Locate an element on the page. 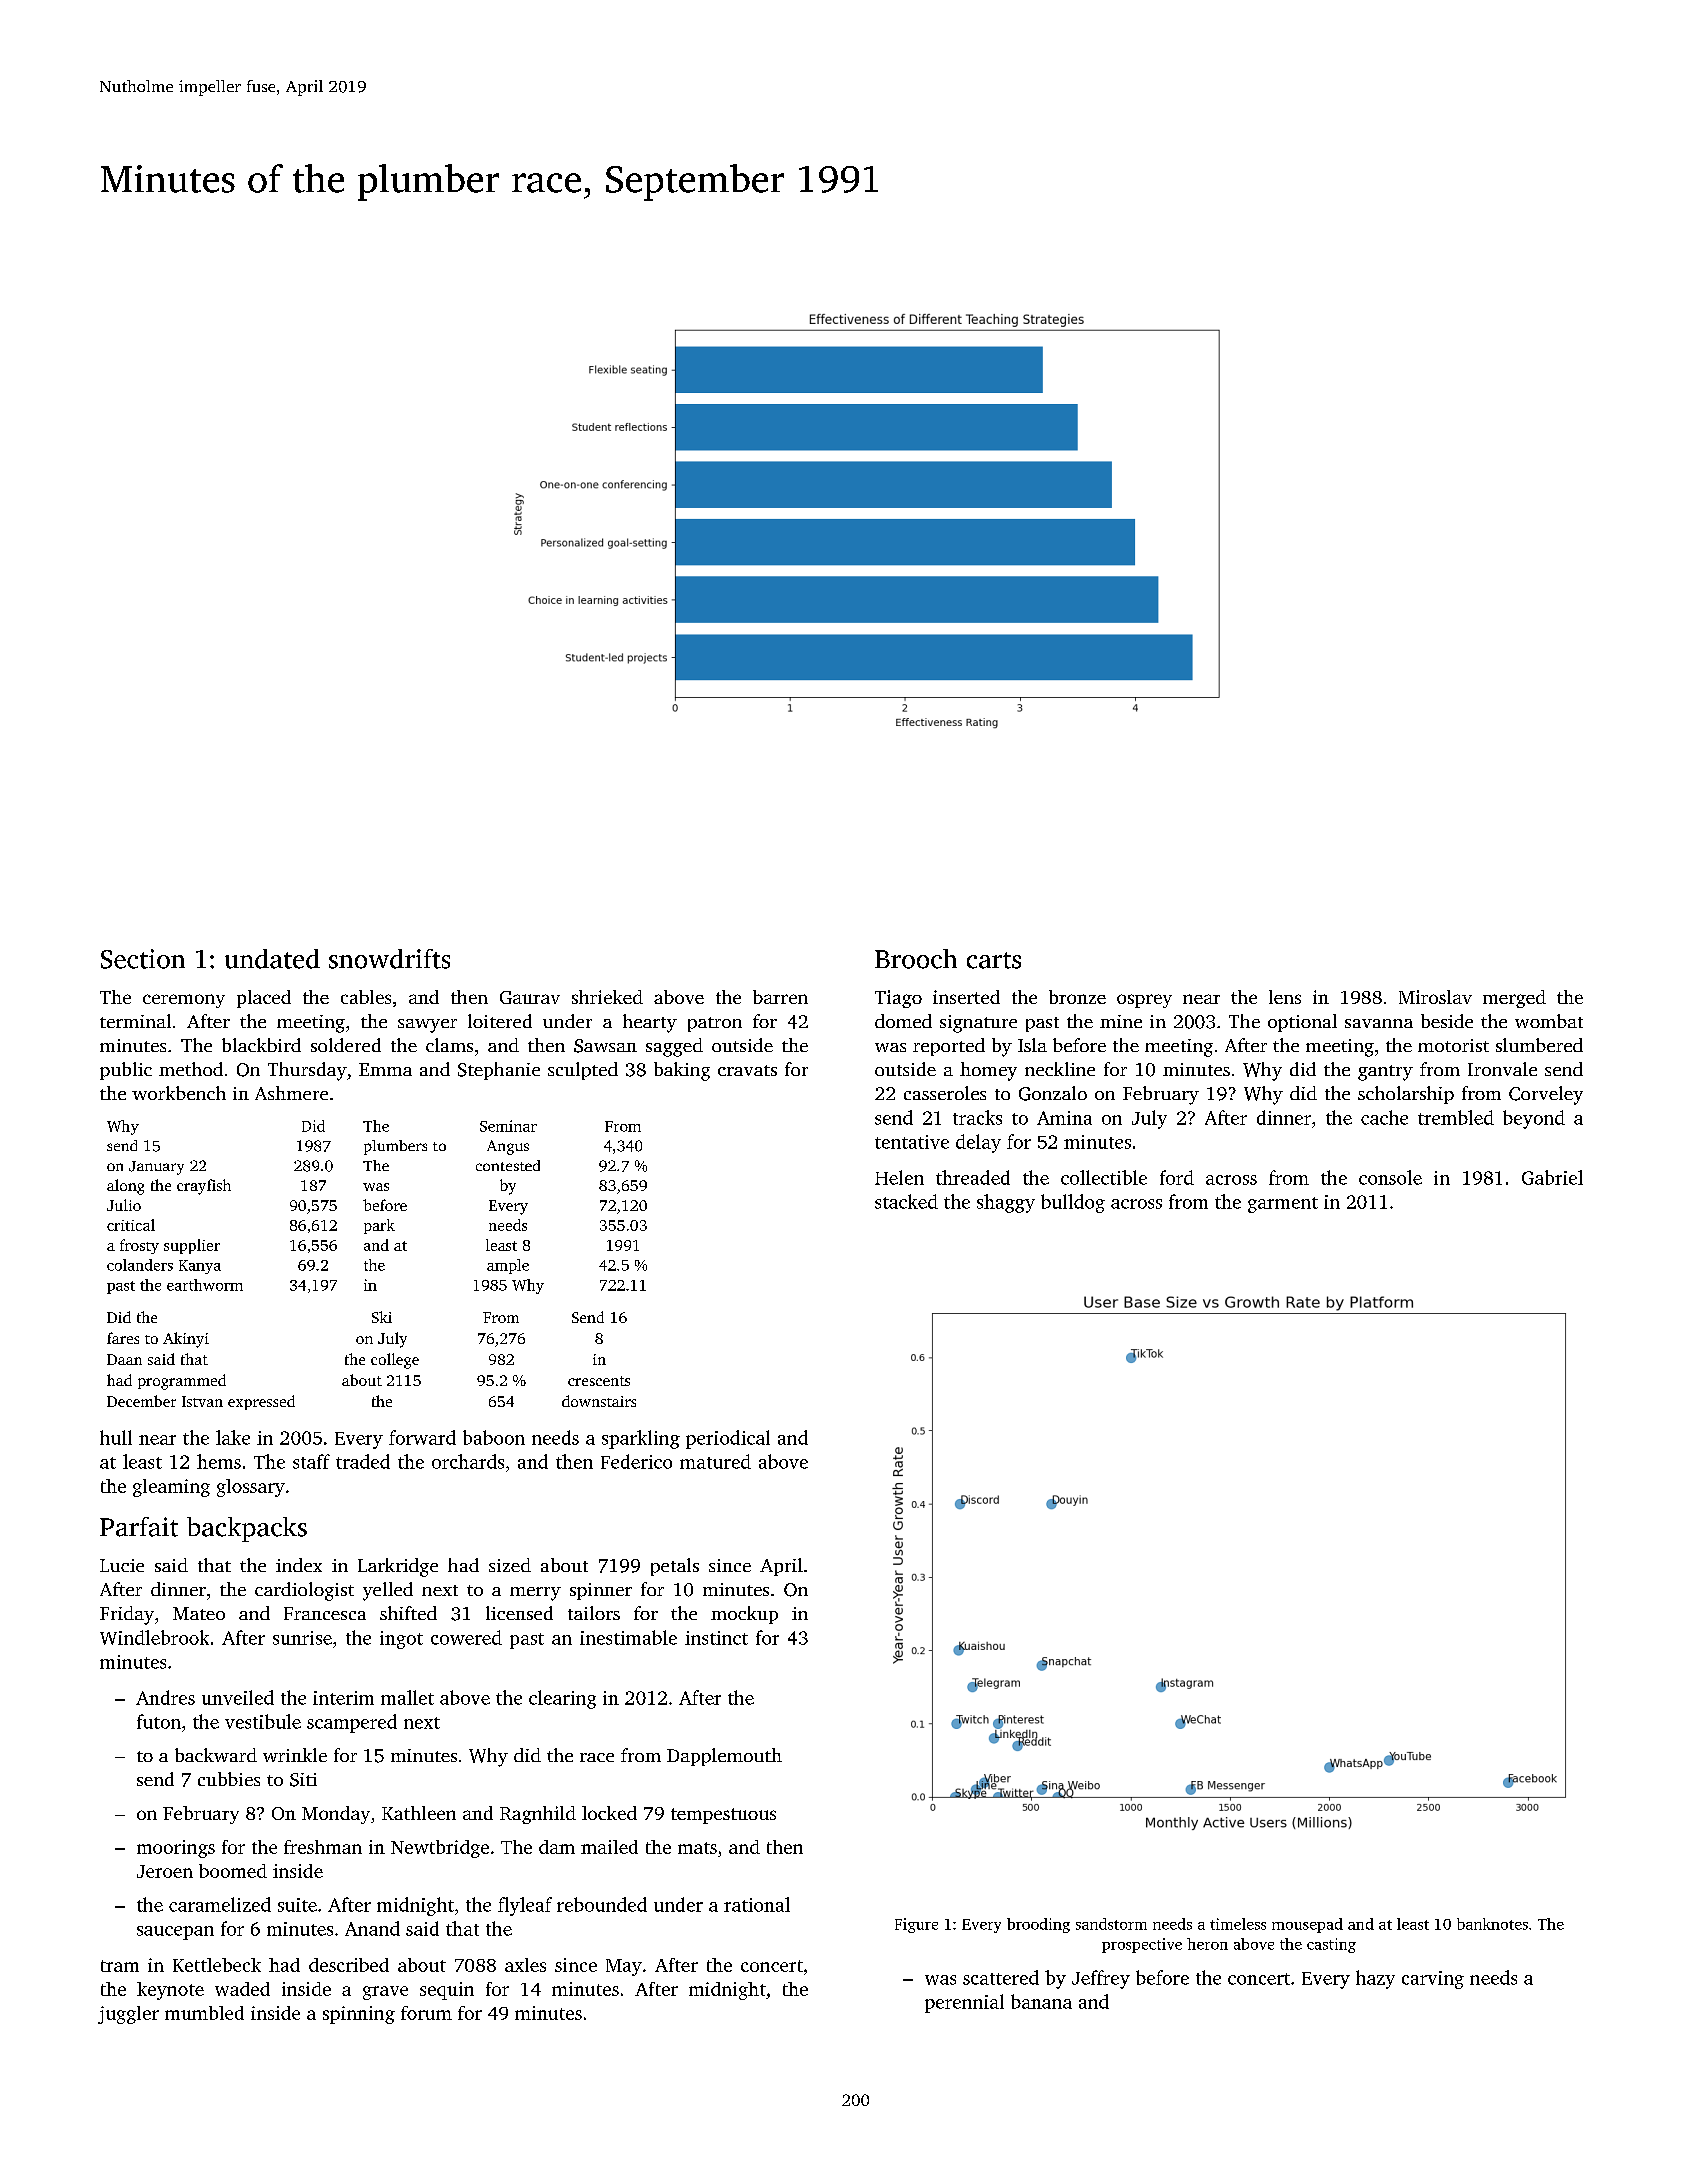 The image size is (1683, 2178). Parfait is located at coordinates (139, 1527).
